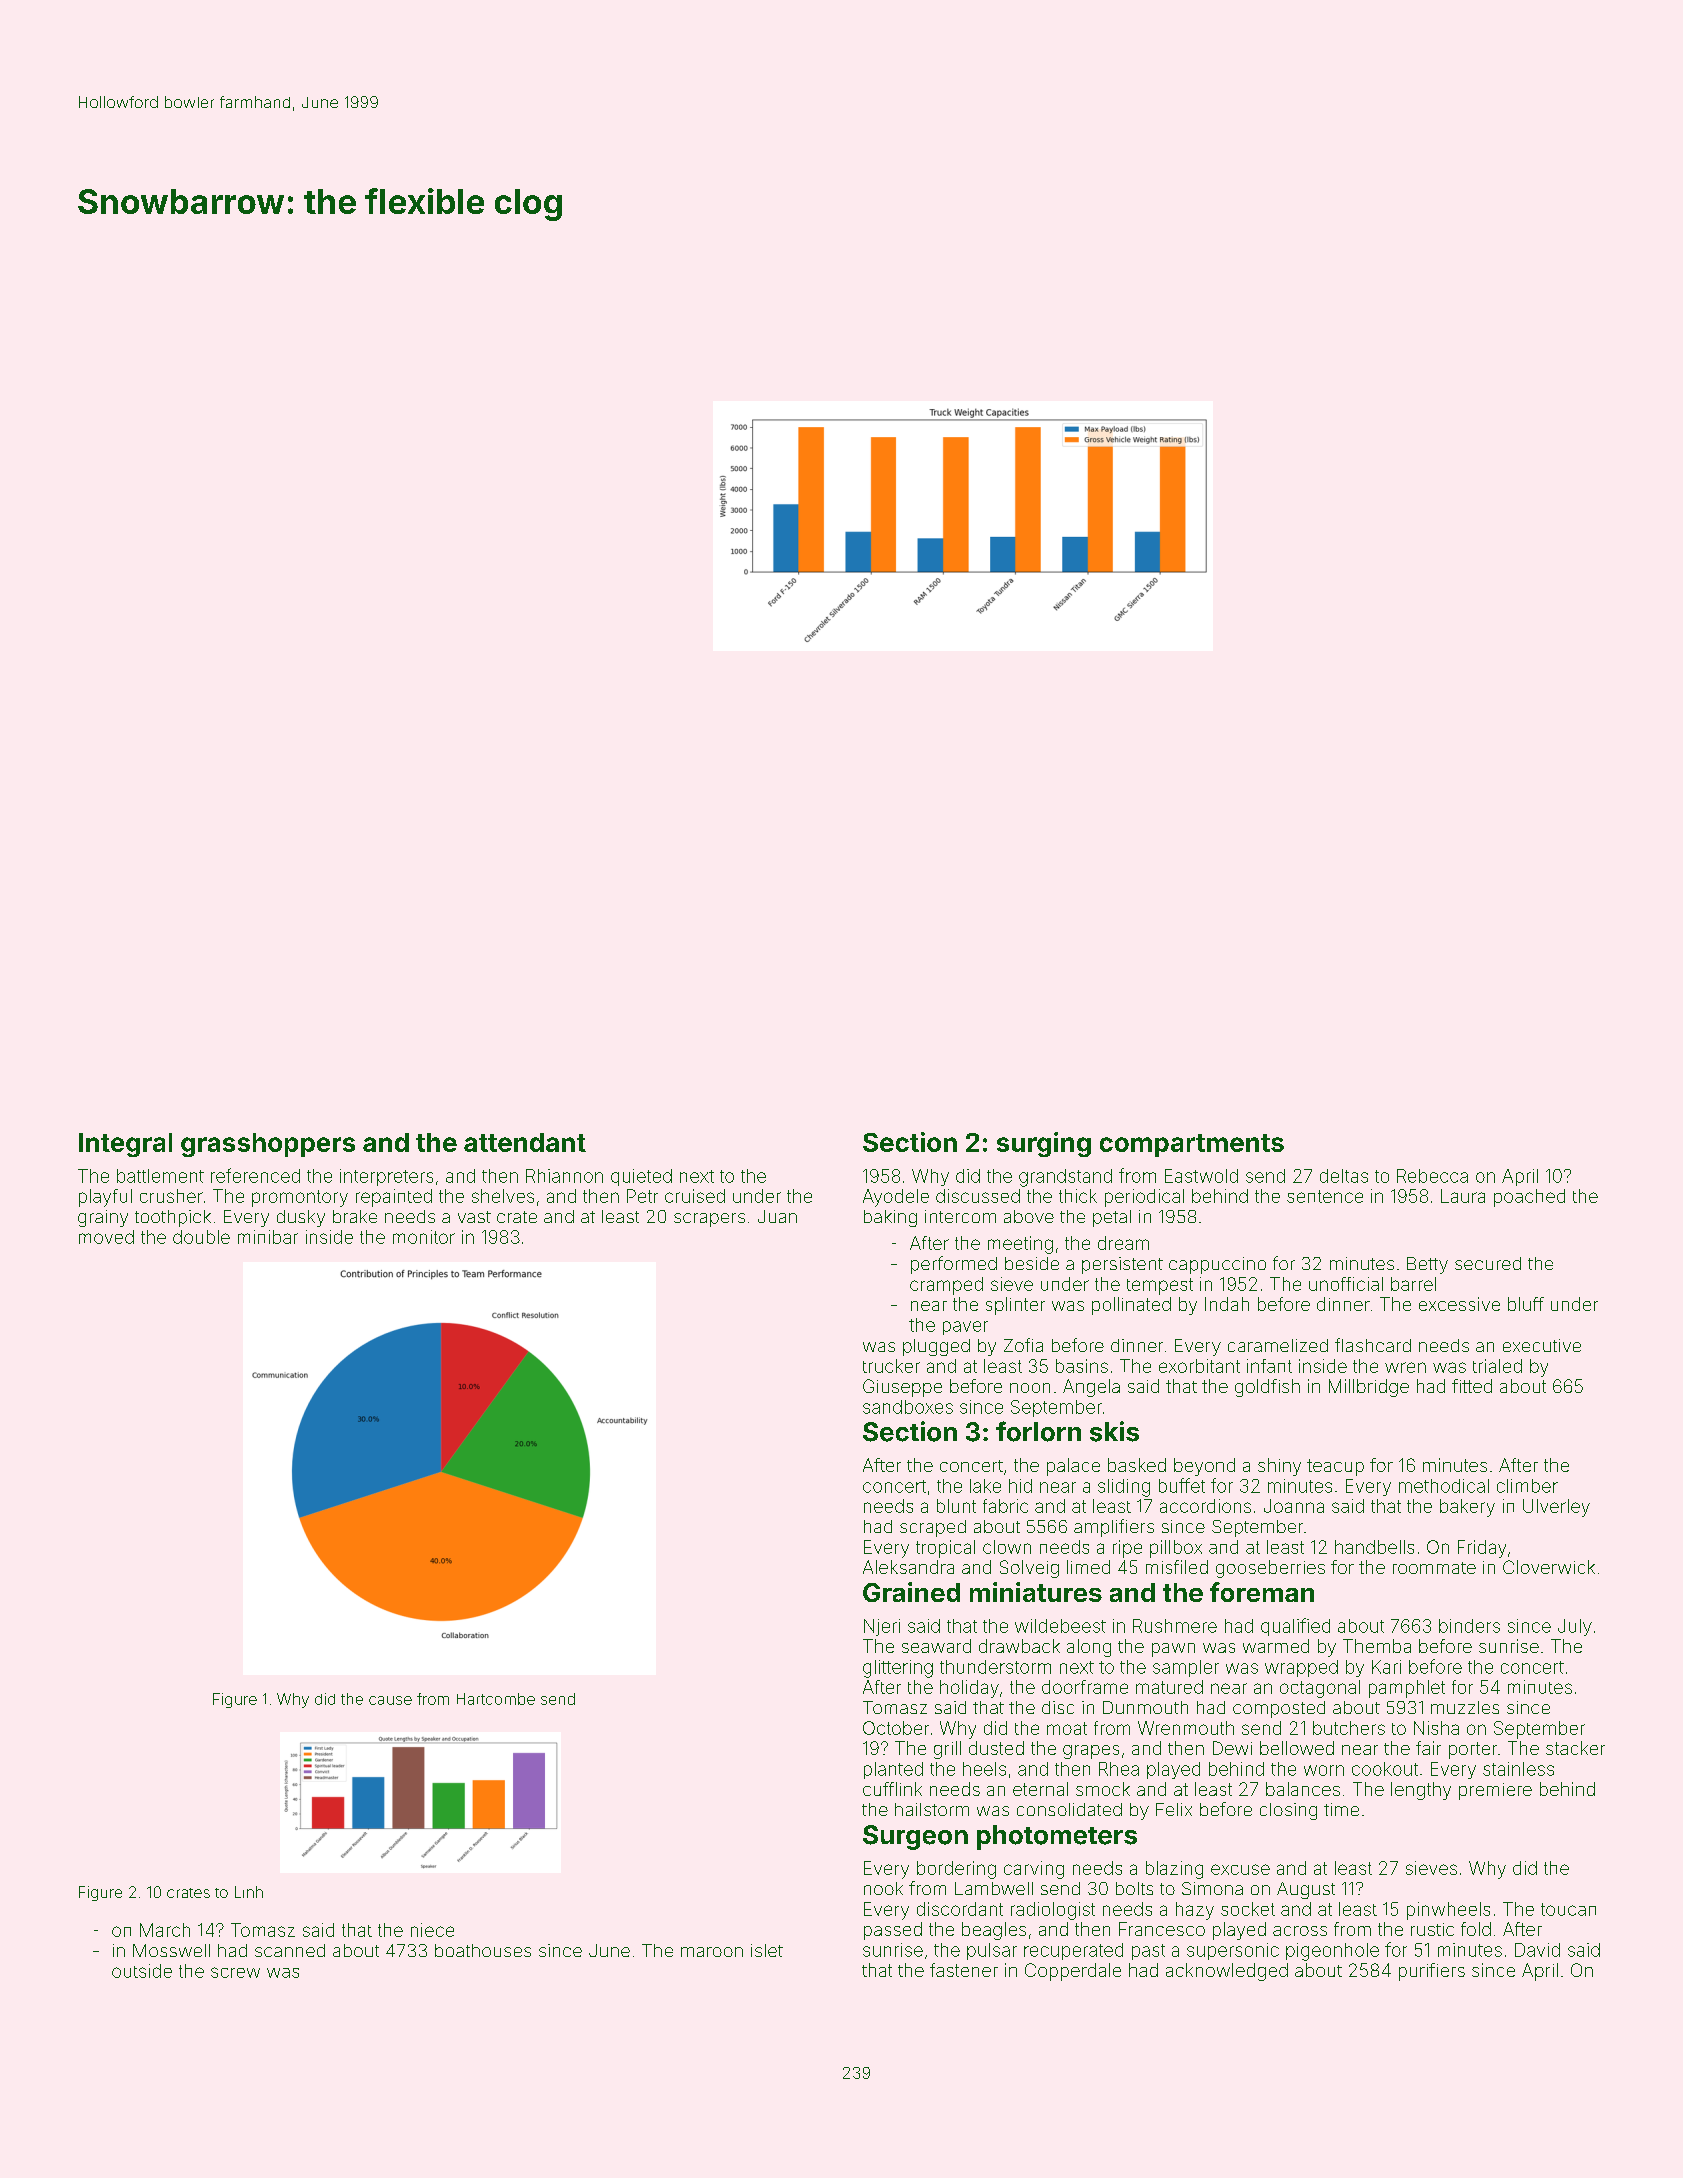  Describe the element at coordinates (142, 1971) in the screenshot. I see `outside` at that location.
